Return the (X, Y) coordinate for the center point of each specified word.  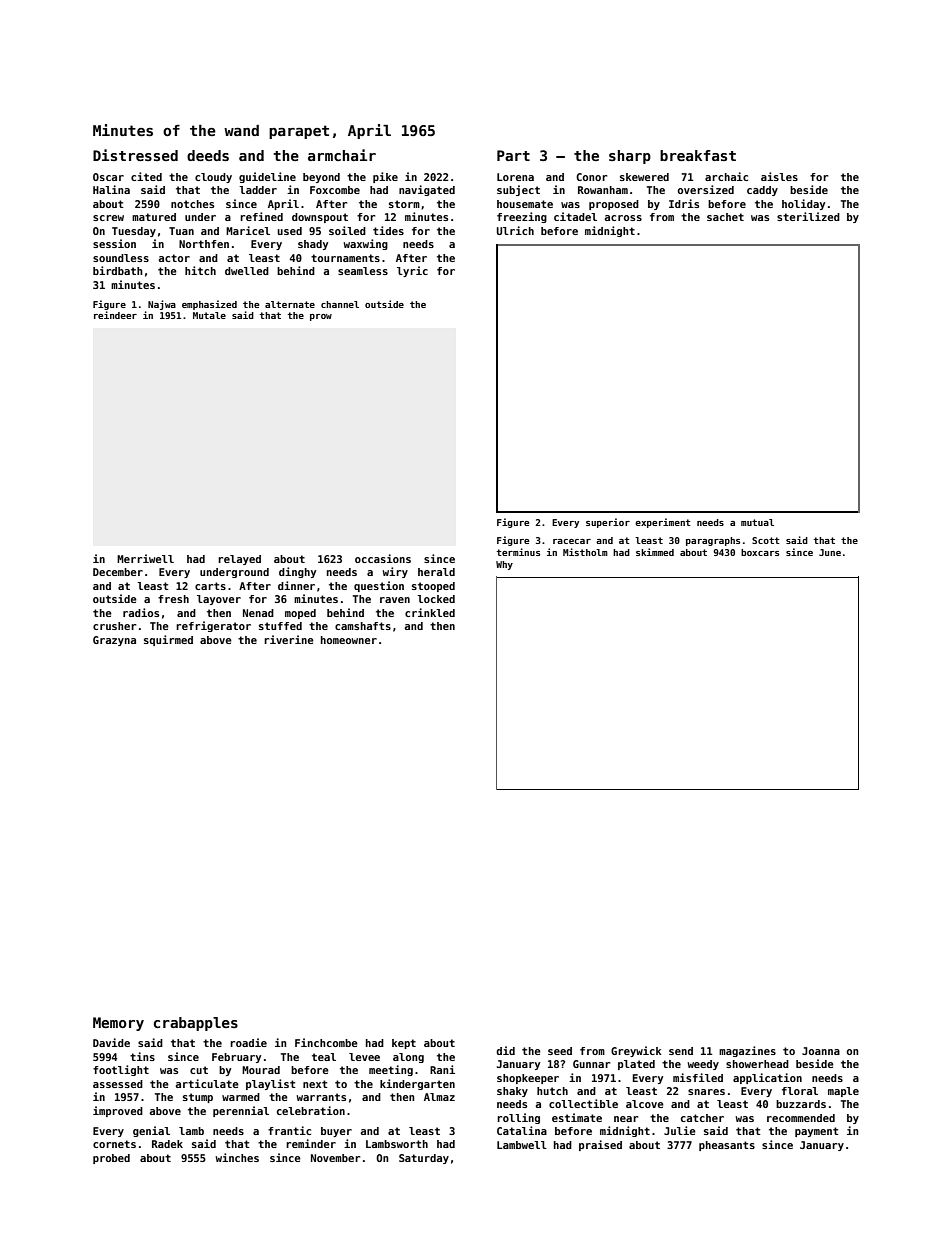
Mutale (209, 315)
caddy (762, 191)
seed (560, 1051)
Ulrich (515, 230)
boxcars (760, 552)
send (681, 1051)
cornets (114, 1144)
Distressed (135, 155)
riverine (289, 639)
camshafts (363, 626)
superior (608, 523)
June (830, 552)
